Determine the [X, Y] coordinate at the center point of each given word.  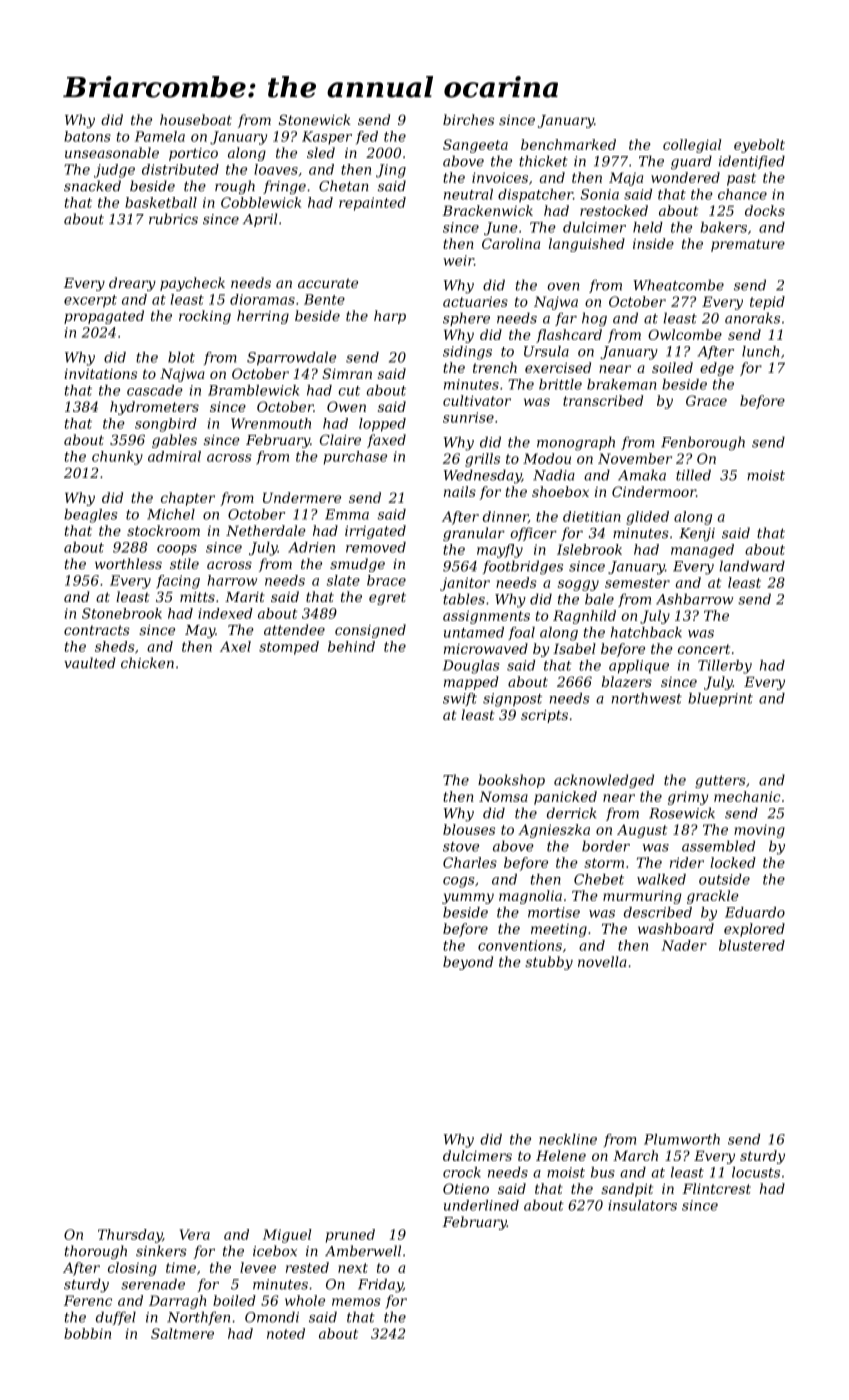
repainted [372, 204]
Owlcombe [685, 334]
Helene [561, 1155]
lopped [382, 425]
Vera [195, 1234]
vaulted [90, 663]
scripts [544, 716]
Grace [706, 400]
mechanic [747, 796]
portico [193, 154]
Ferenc [88, 1300]
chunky [117, 458]
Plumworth [682, 1139]
